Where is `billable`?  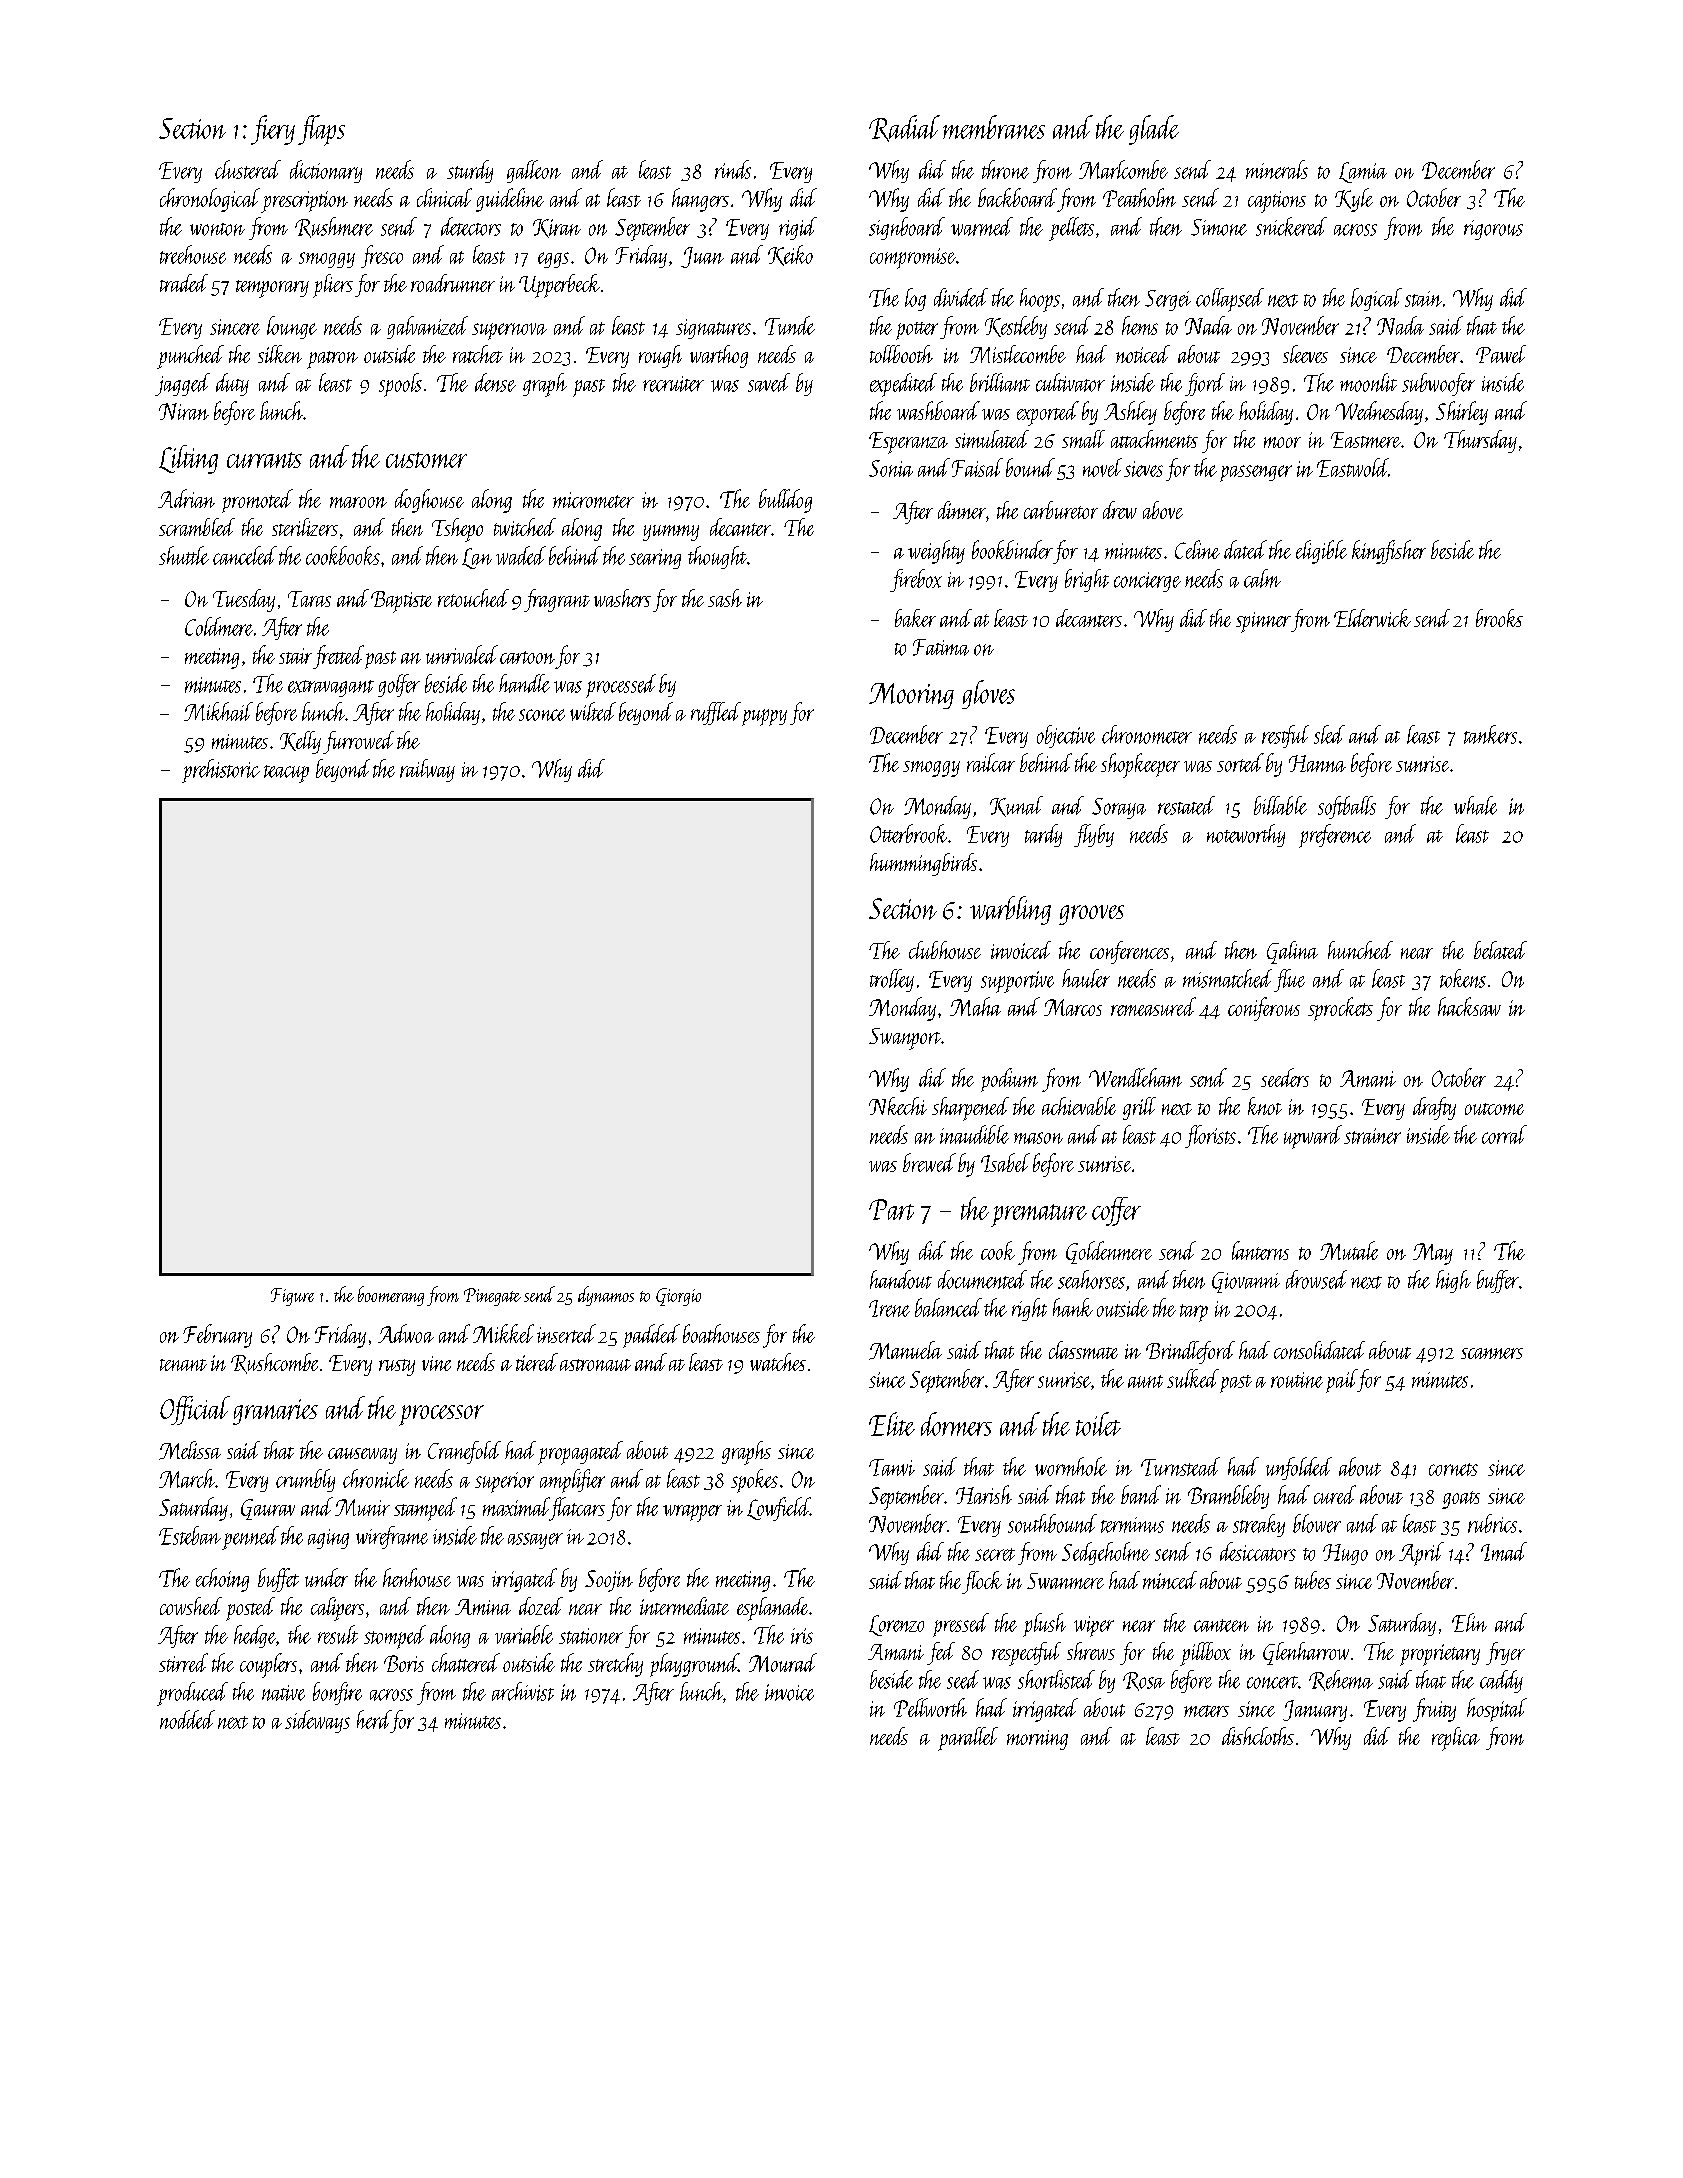
billable is located at coordinates (1280, 805).
